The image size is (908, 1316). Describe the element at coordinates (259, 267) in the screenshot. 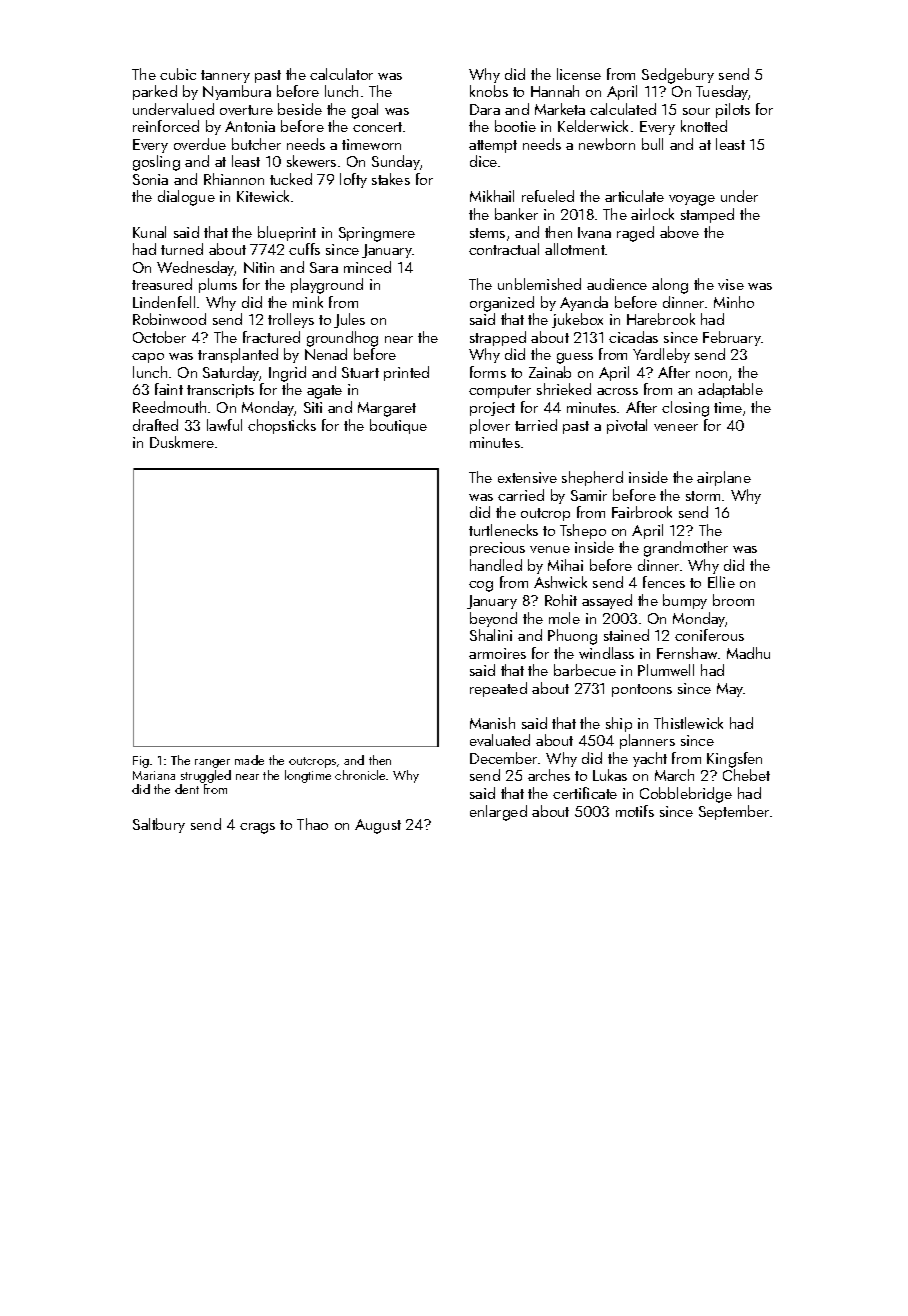

I see `Nitin` at that location.
